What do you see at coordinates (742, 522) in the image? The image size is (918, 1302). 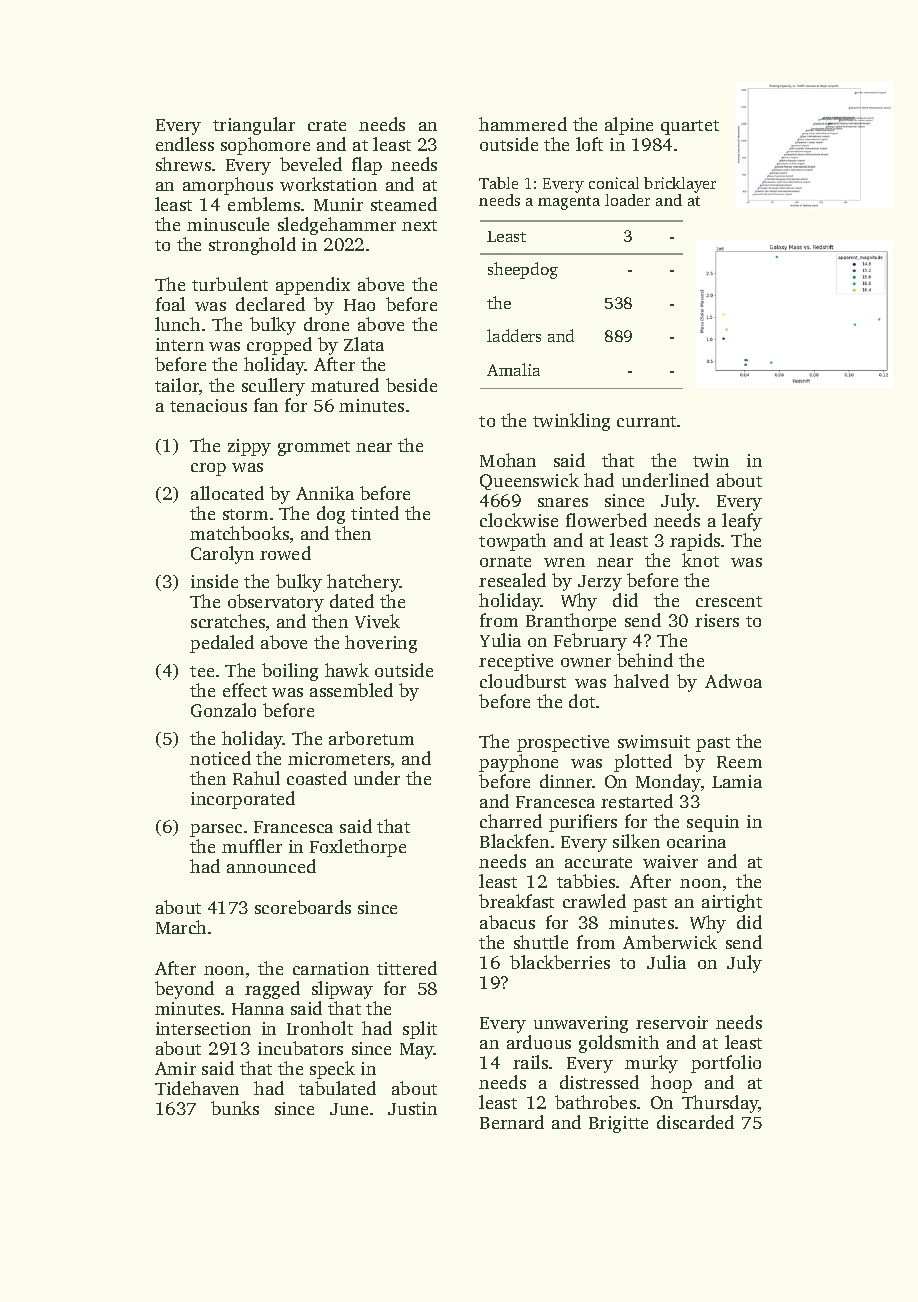 I see `leafy` at bounding box center [742, 522].
